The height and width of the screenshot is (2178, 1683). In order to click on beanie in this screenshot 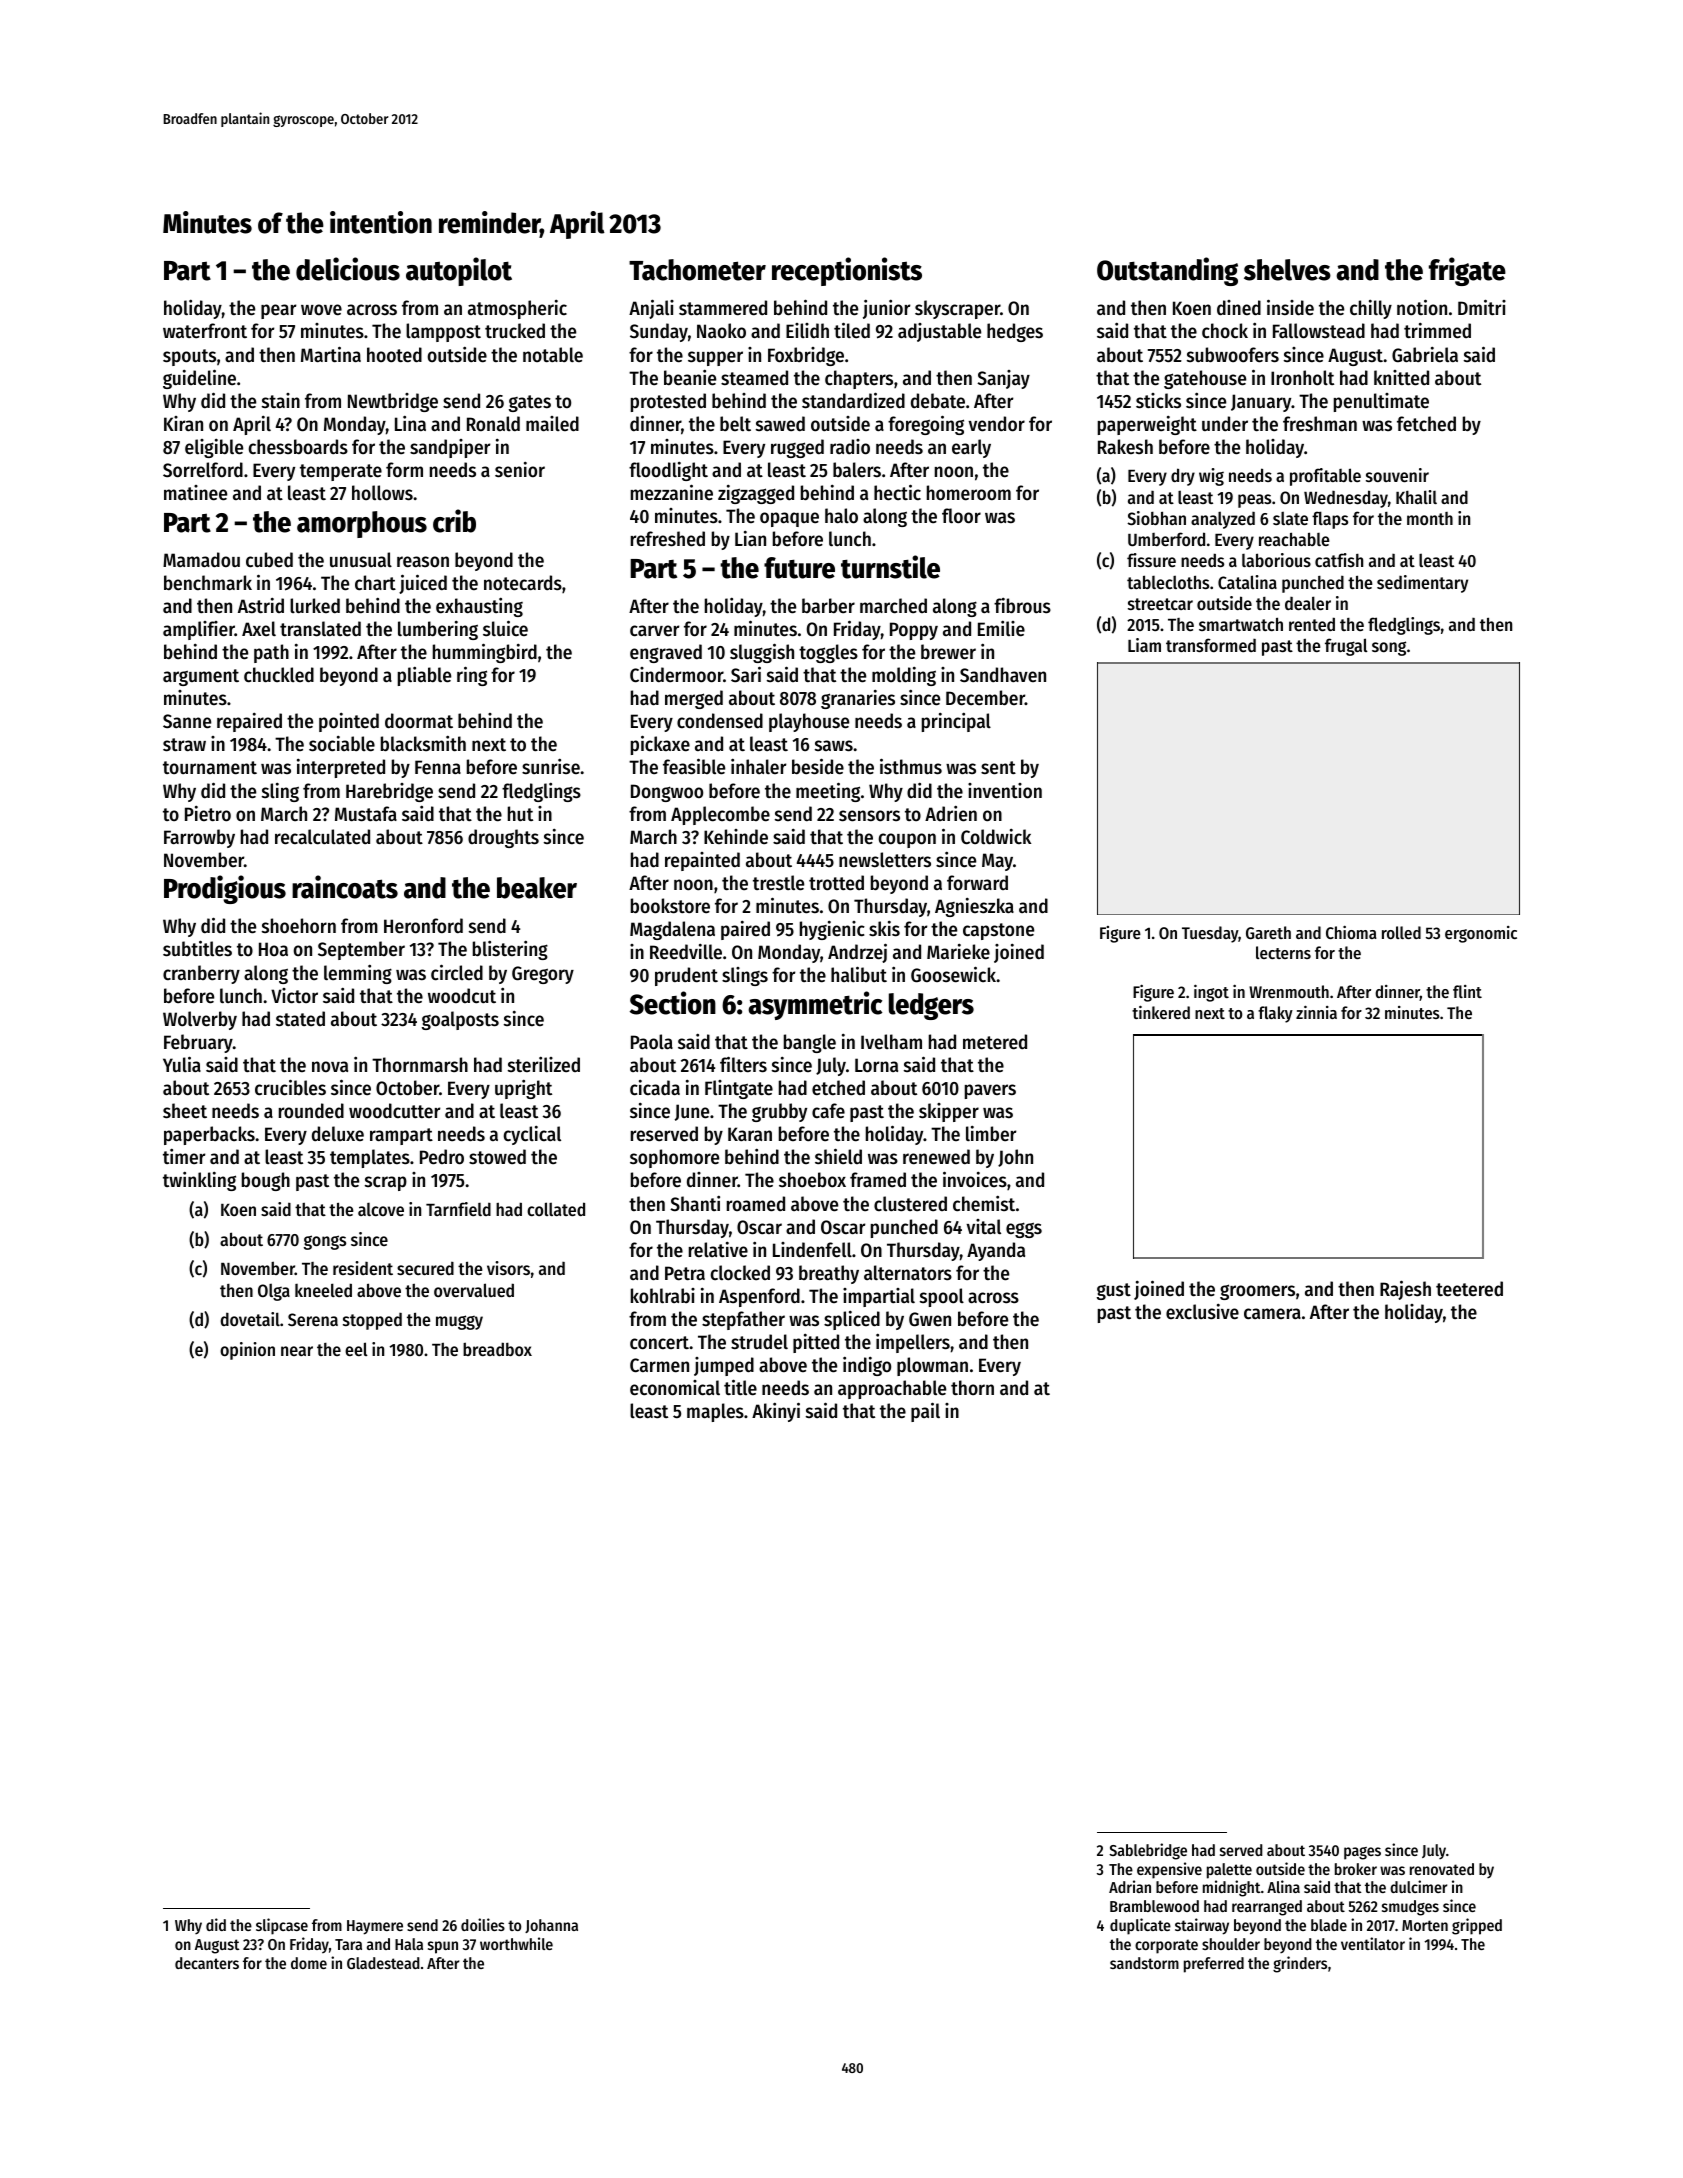, I will do `click(690, 377)`.
